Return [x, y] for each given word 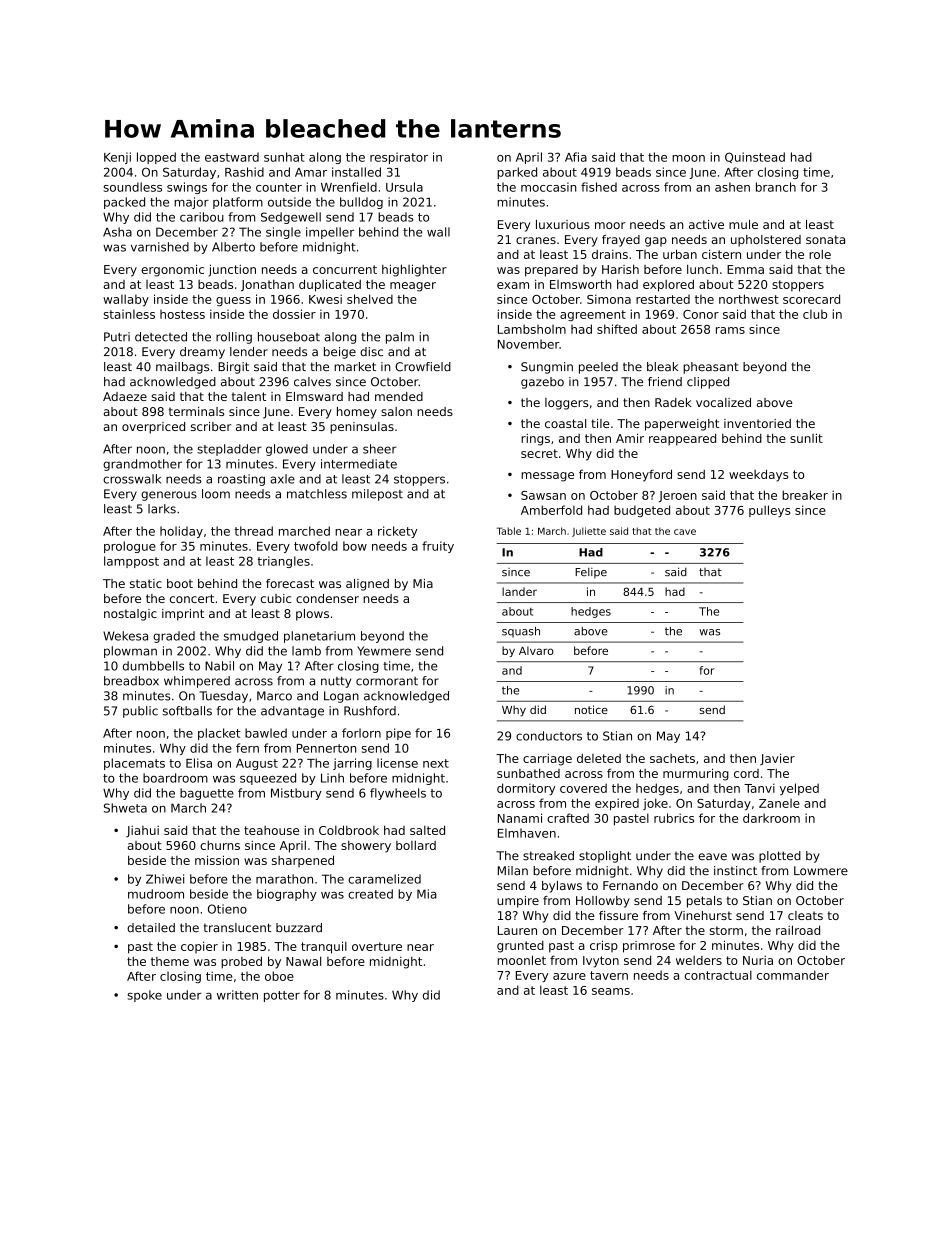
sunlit [806, 438]
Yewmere [384, 651]
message [547, 477]
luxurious [563, 224]
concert [192, 598]
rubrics [674, 818]
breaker [805, 495]
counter [279, 187]
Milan [513, 871]
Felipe [591, 573]
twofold [316, 546]
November [528, 344]
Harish [620, 269]
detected [161, 337]
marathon [284, 879]
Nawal [303, 961]
